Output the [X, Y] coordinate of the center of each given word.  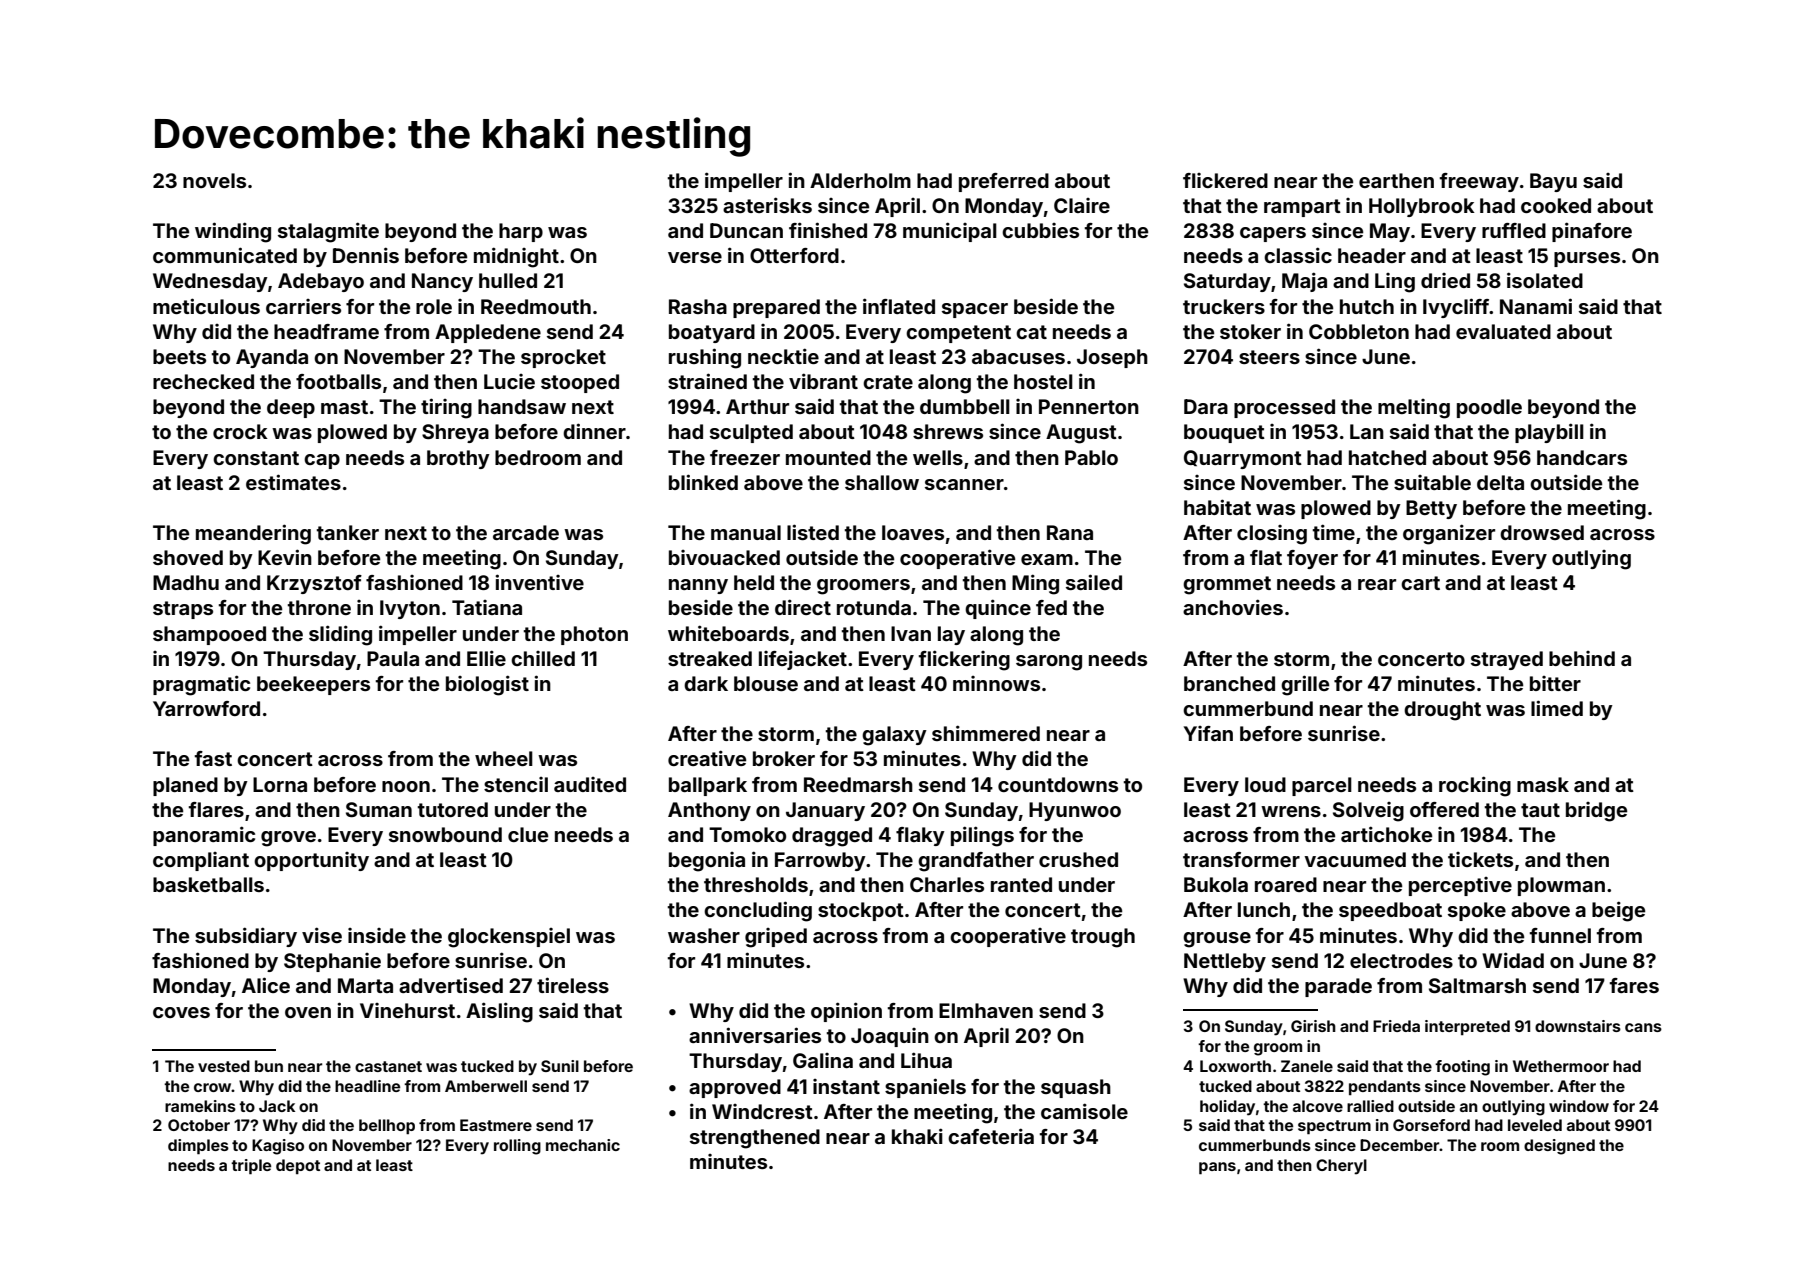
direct [803, 607]
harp [521, 232]
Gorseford [1431, 1125]
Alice [266, 985]
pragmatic [201, 685]
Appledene [488, 333]
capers [1273, 234]
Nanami [1536, 306]
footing [1462, 1068]
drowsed [1542, 532]
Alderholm [860, 180]
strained [707, 381]
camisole [1084, 1111]
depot [298, 1166]
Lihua [926, 1060]
